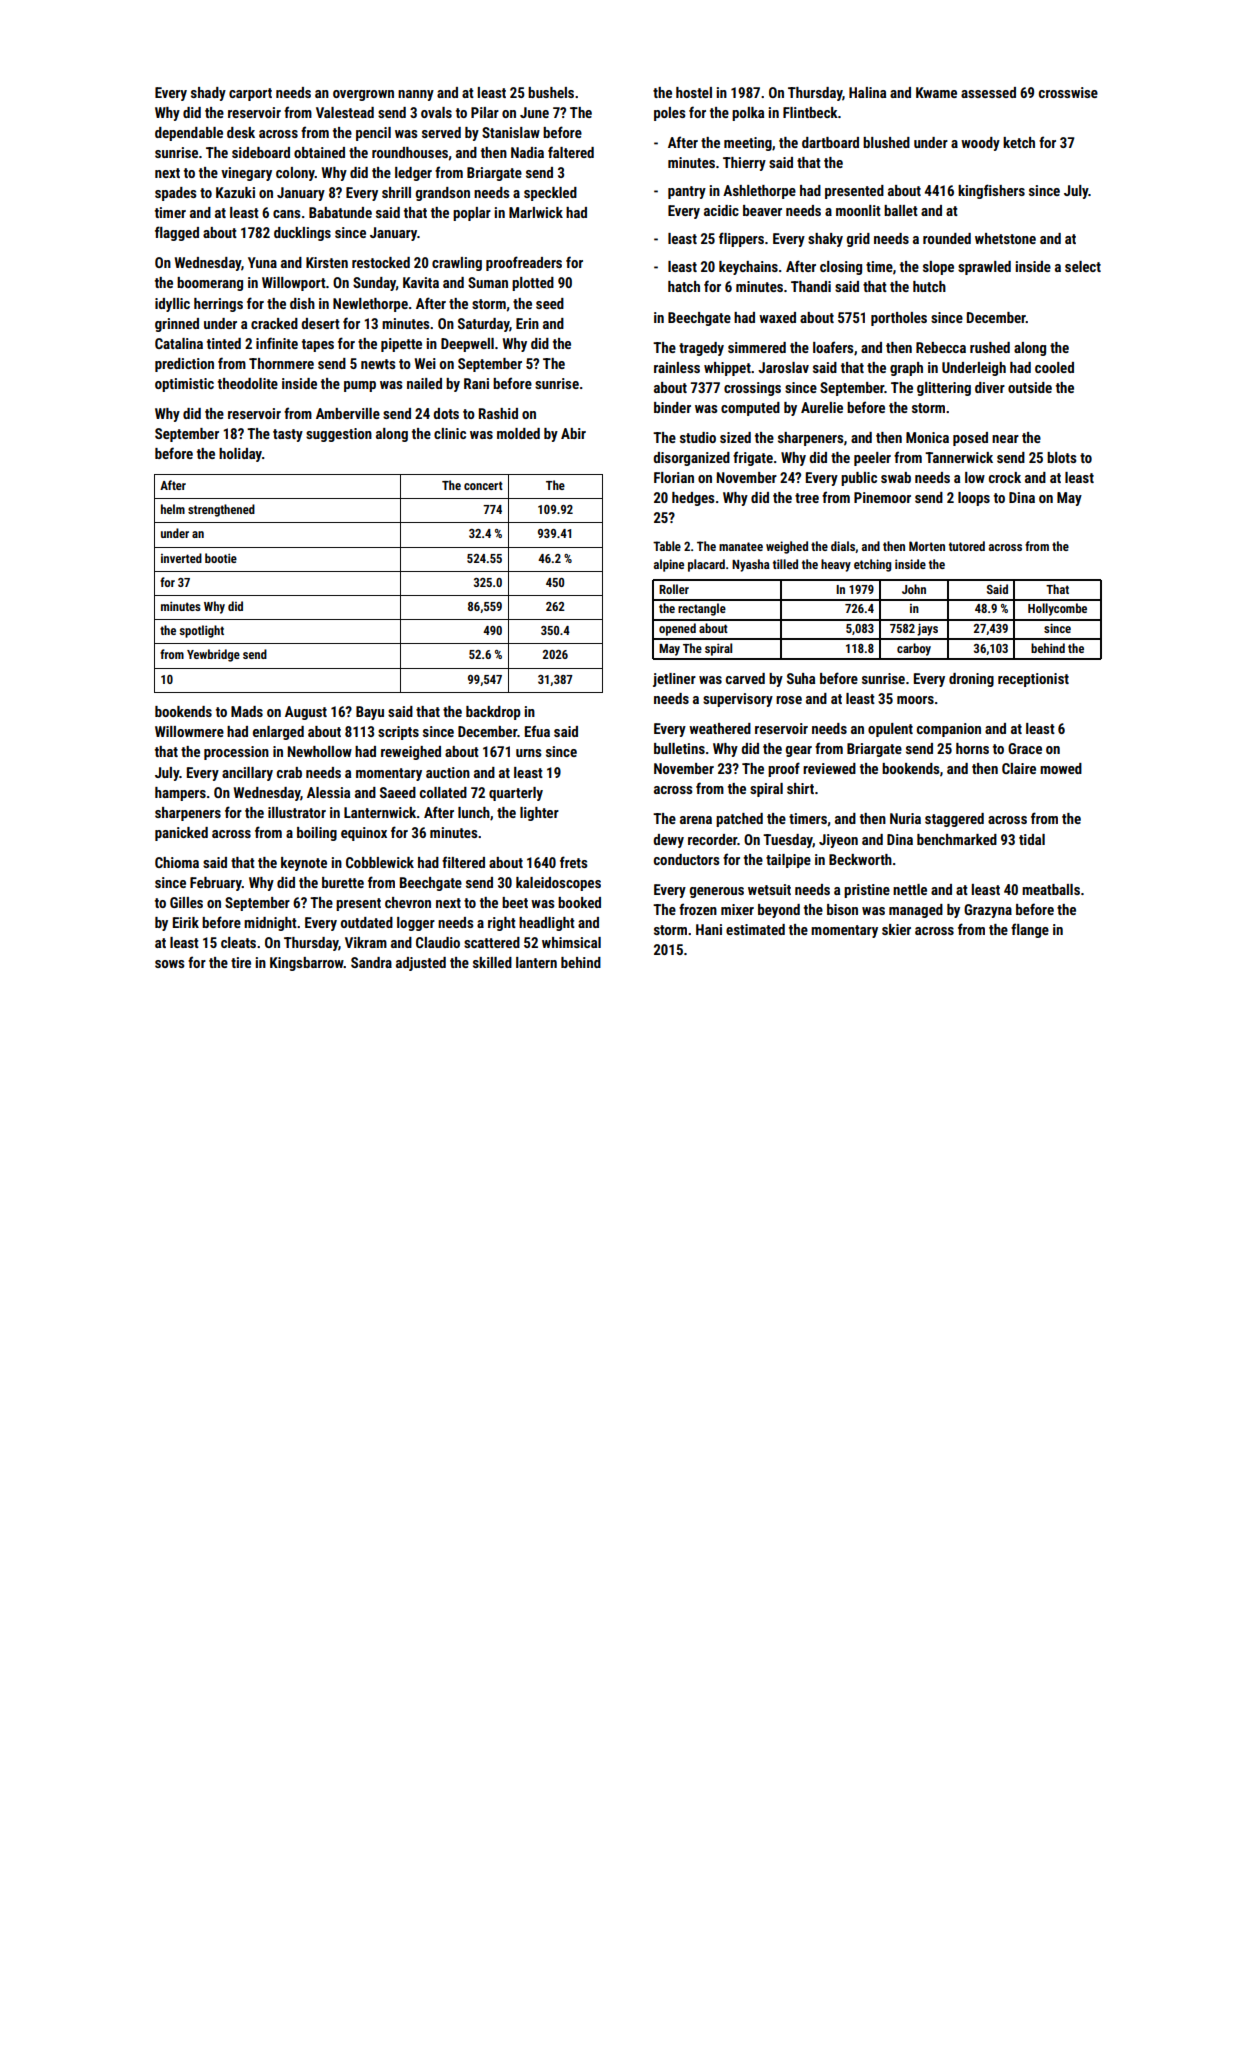 The width and height of the screenshot is (1256, 2068). What do you see at coordinates (250, 94) in the screenshot?
I see `carport` at bounding box center [250, 94].
